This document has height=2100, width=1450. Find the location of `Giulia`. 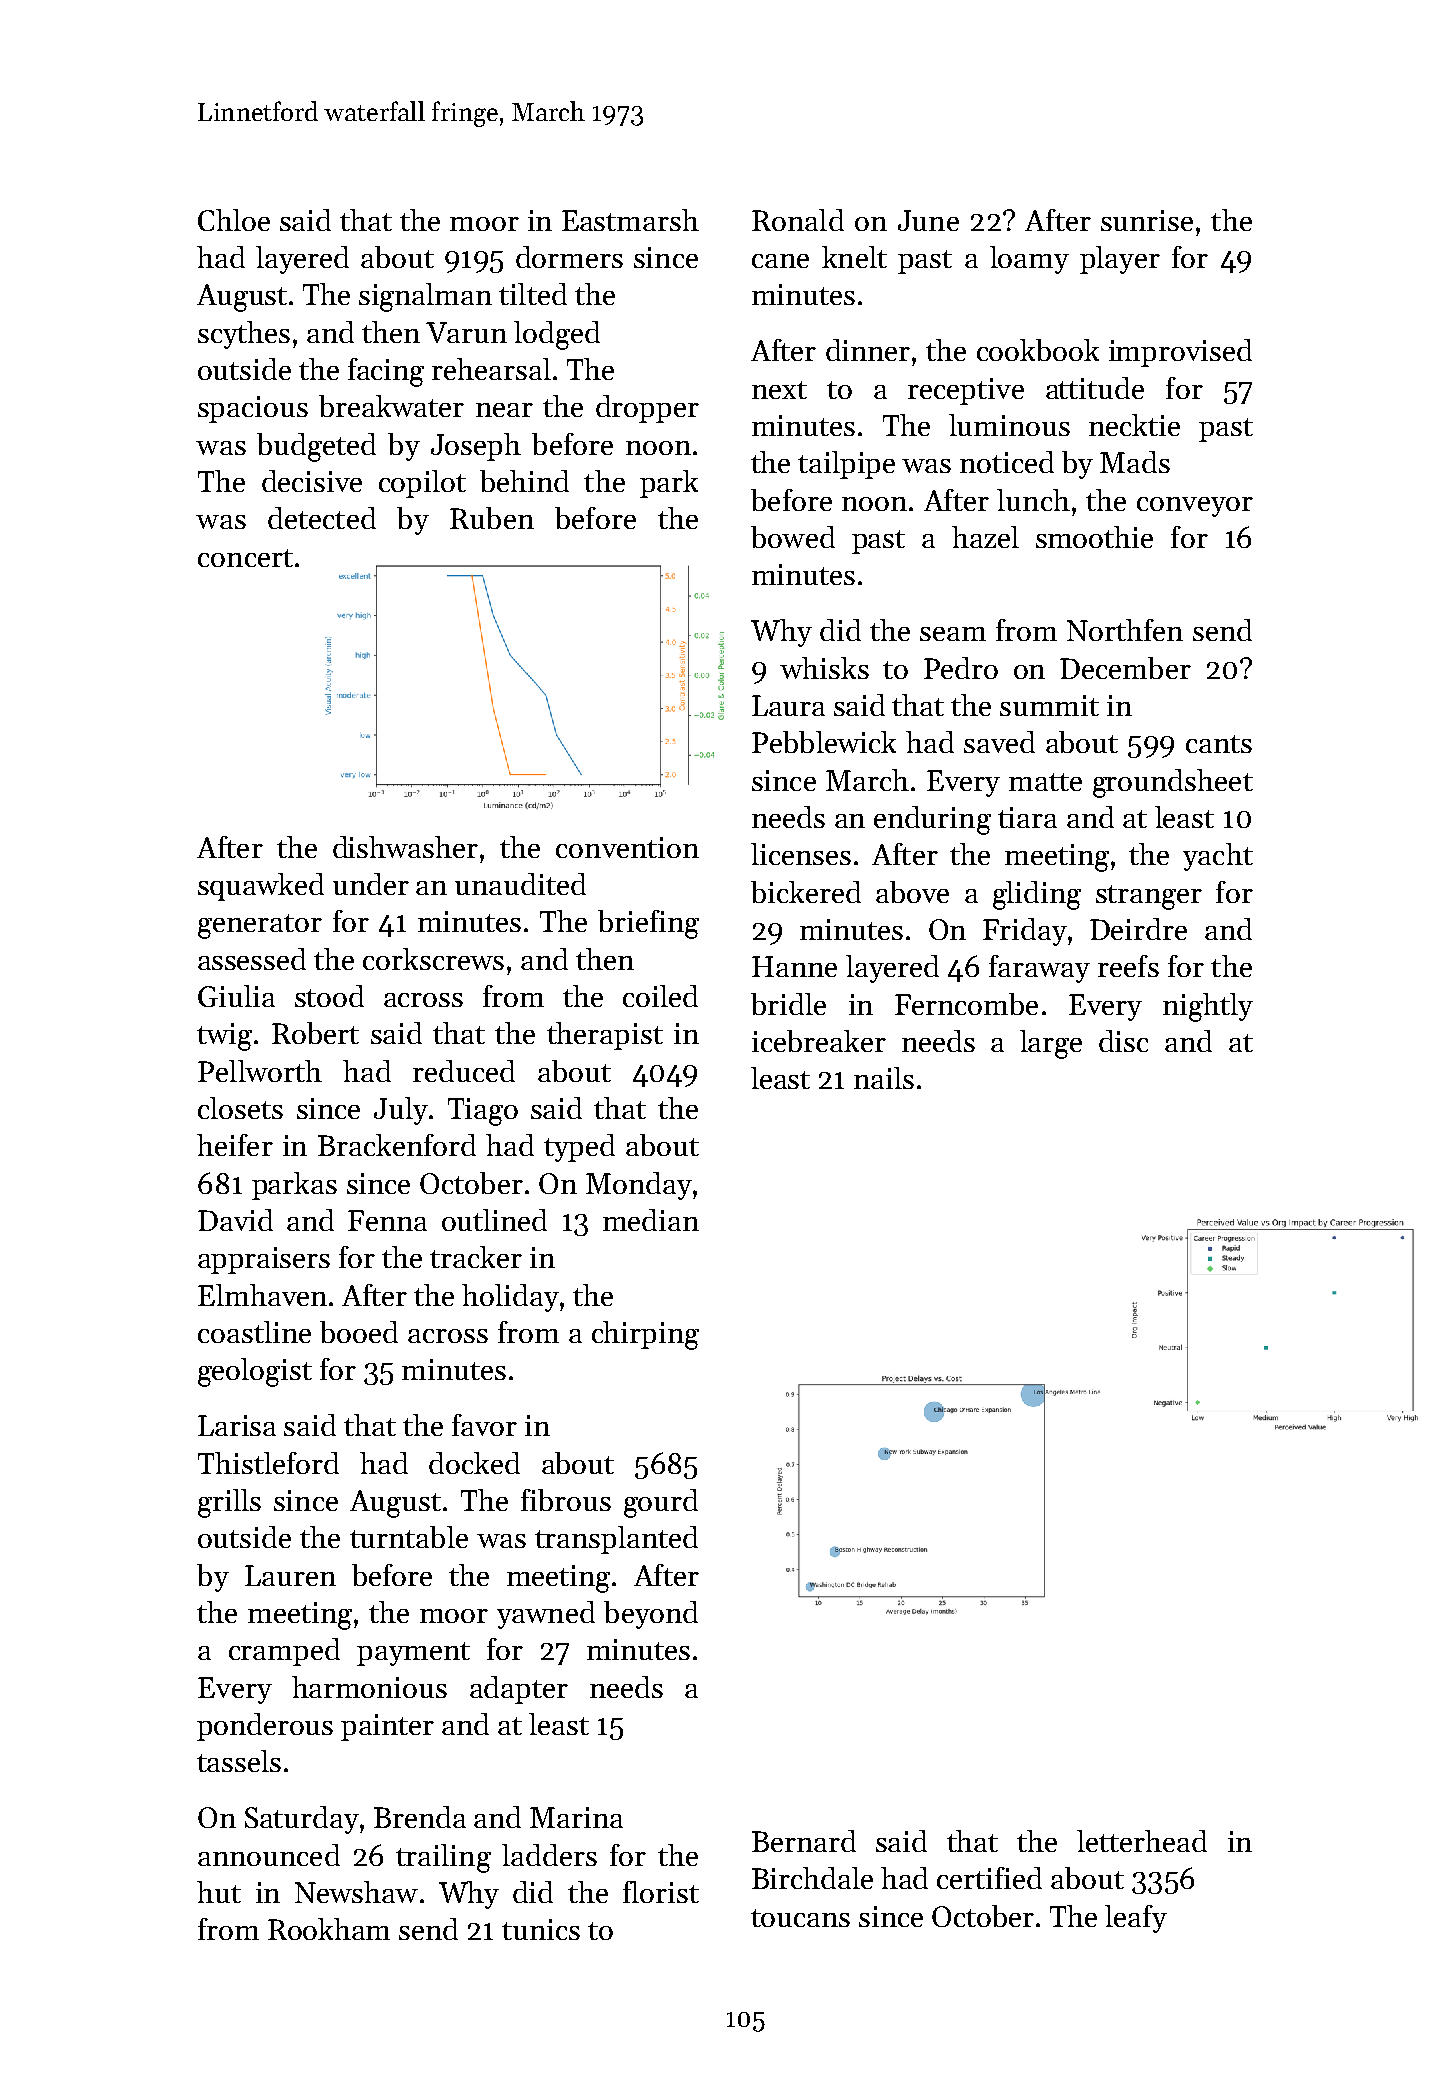

Giulia is located at coordinates (236, 996).
